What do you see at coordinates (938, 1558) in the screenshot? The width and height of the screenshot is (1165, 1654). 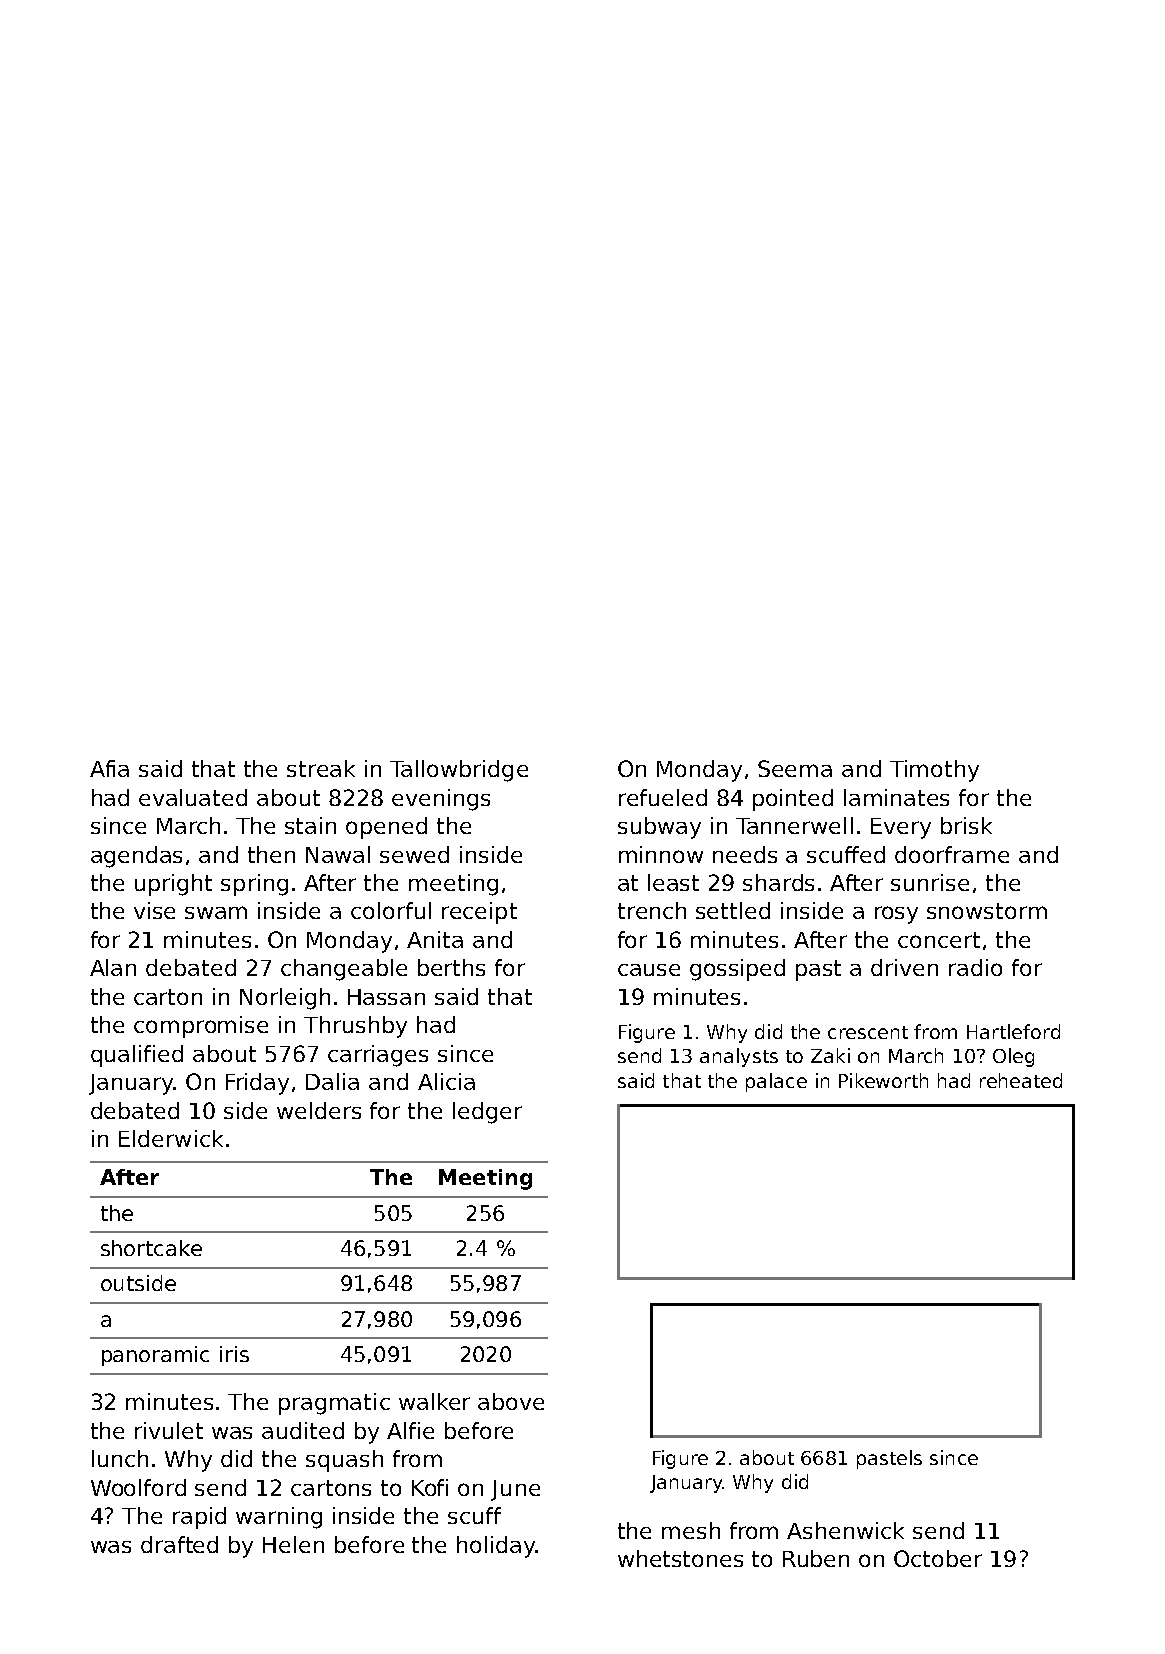 I see `October` at bounding box center [938, 1558].
